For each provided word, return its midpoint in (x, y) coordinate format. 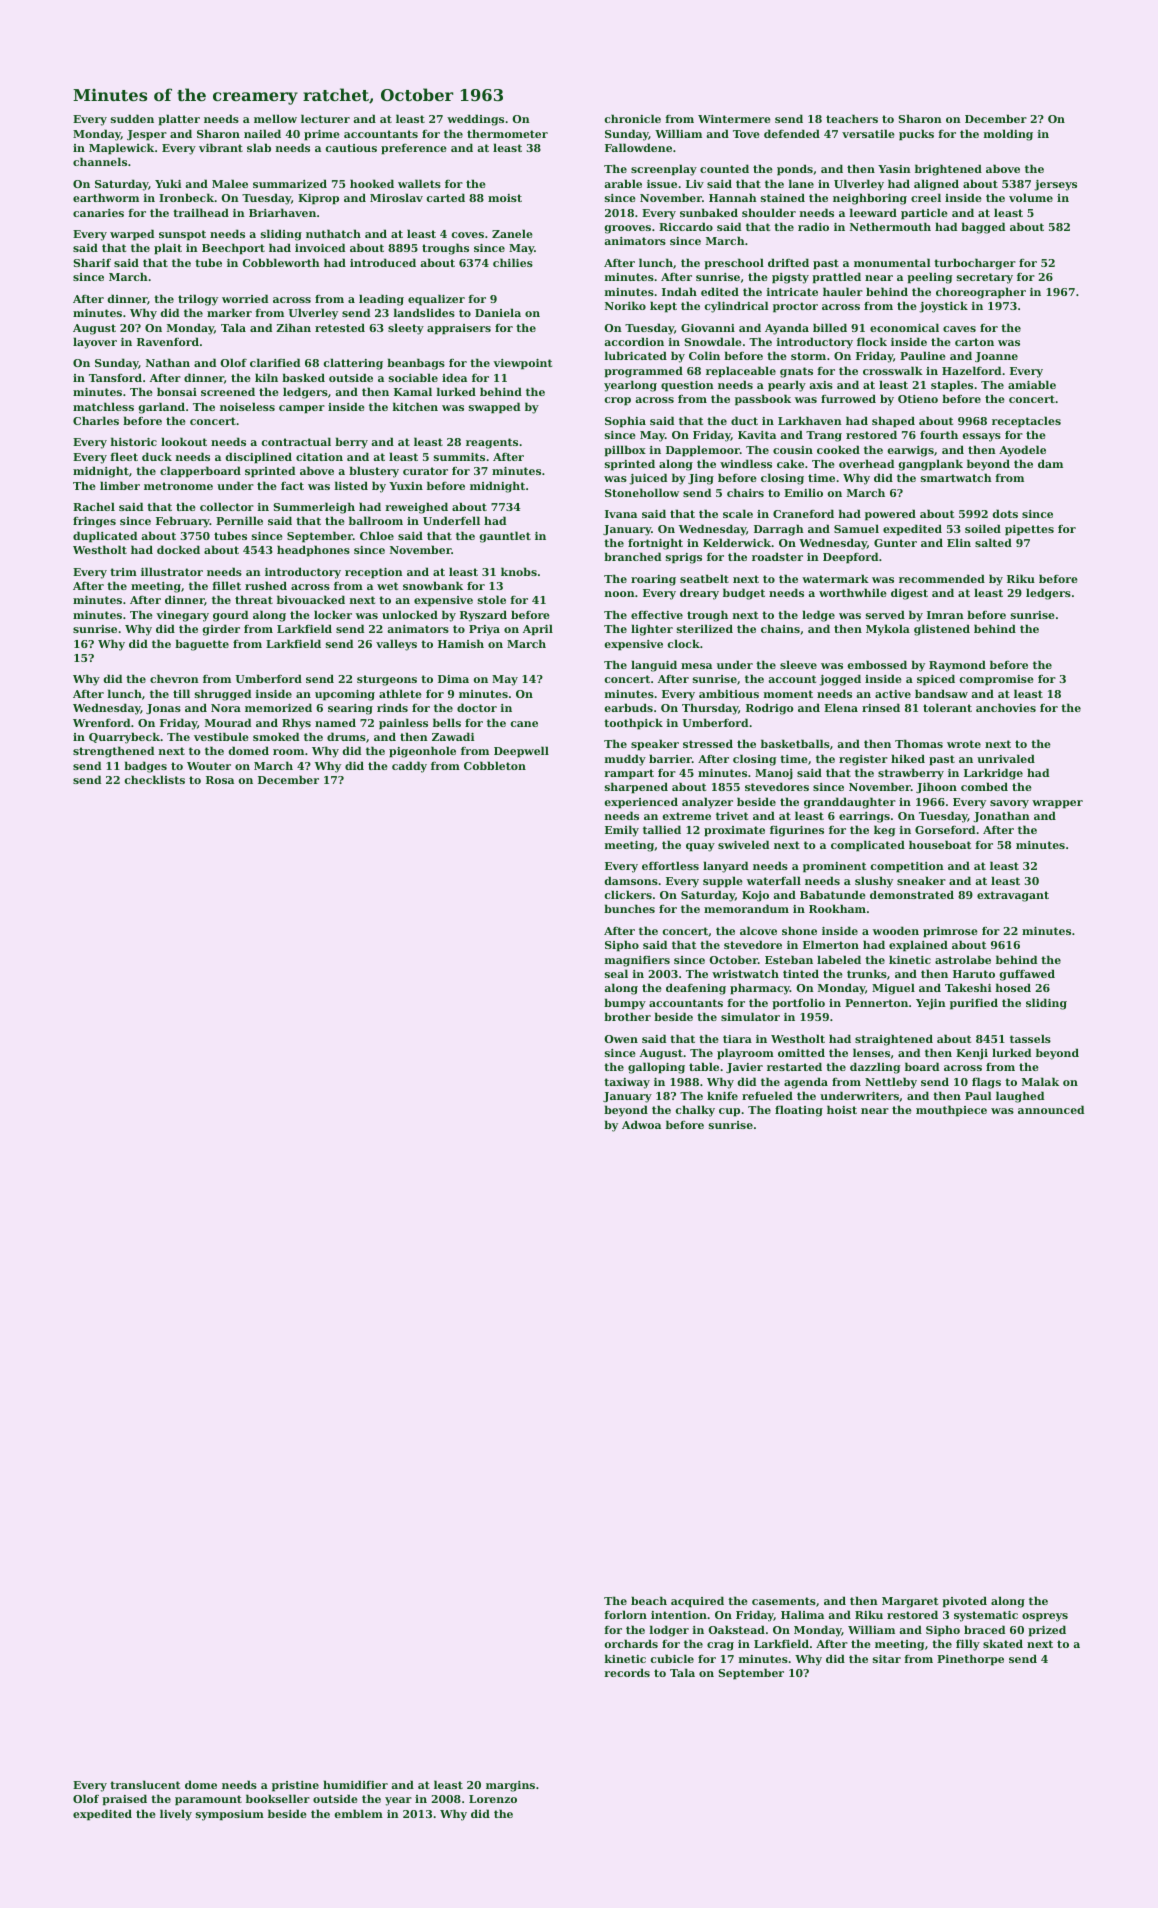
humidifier (355, 1784)
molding (1008, 135)
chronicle (633, 118)
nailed (262, 133)
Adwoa (641, 1124)
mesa (696, 666)
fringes (94, 522)
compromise (997, 680)
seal (616, 973)
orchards (631, 1643)
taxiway (627, 1083)
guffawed (1027, 975)
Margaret (910, 1602)
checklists (155, 779)
